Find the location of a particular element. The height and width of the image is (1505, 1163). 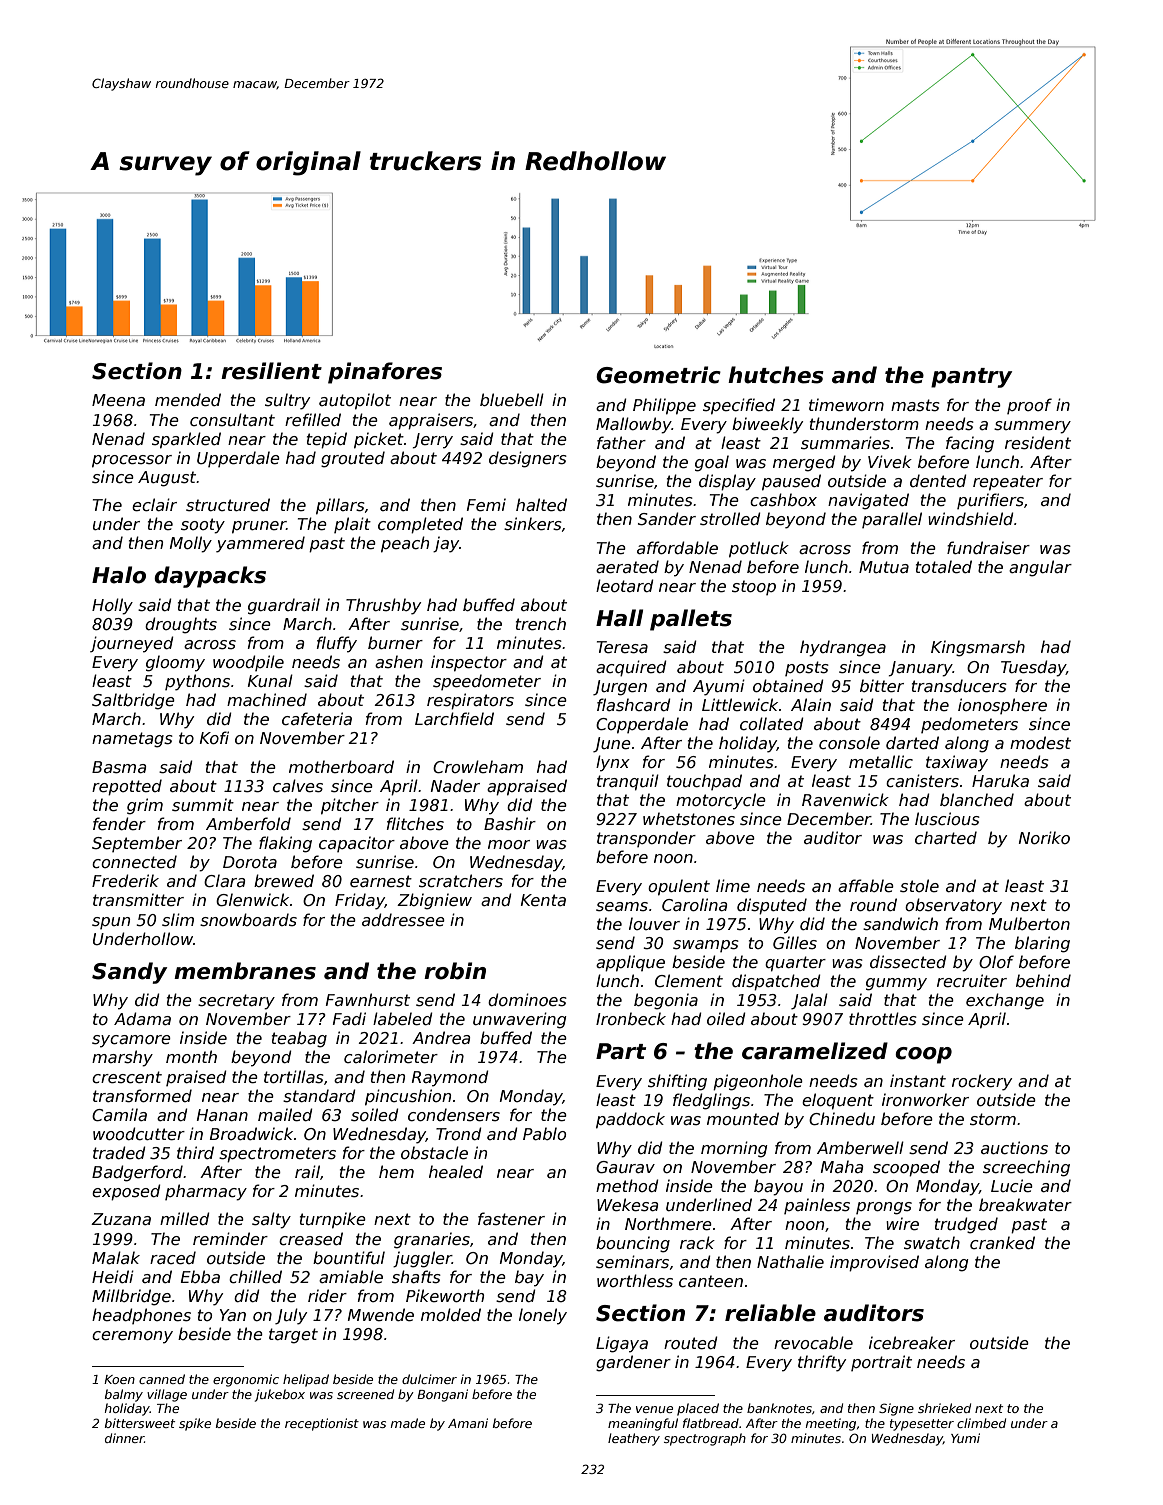

journeyed is located at coordinates (132, 644).
